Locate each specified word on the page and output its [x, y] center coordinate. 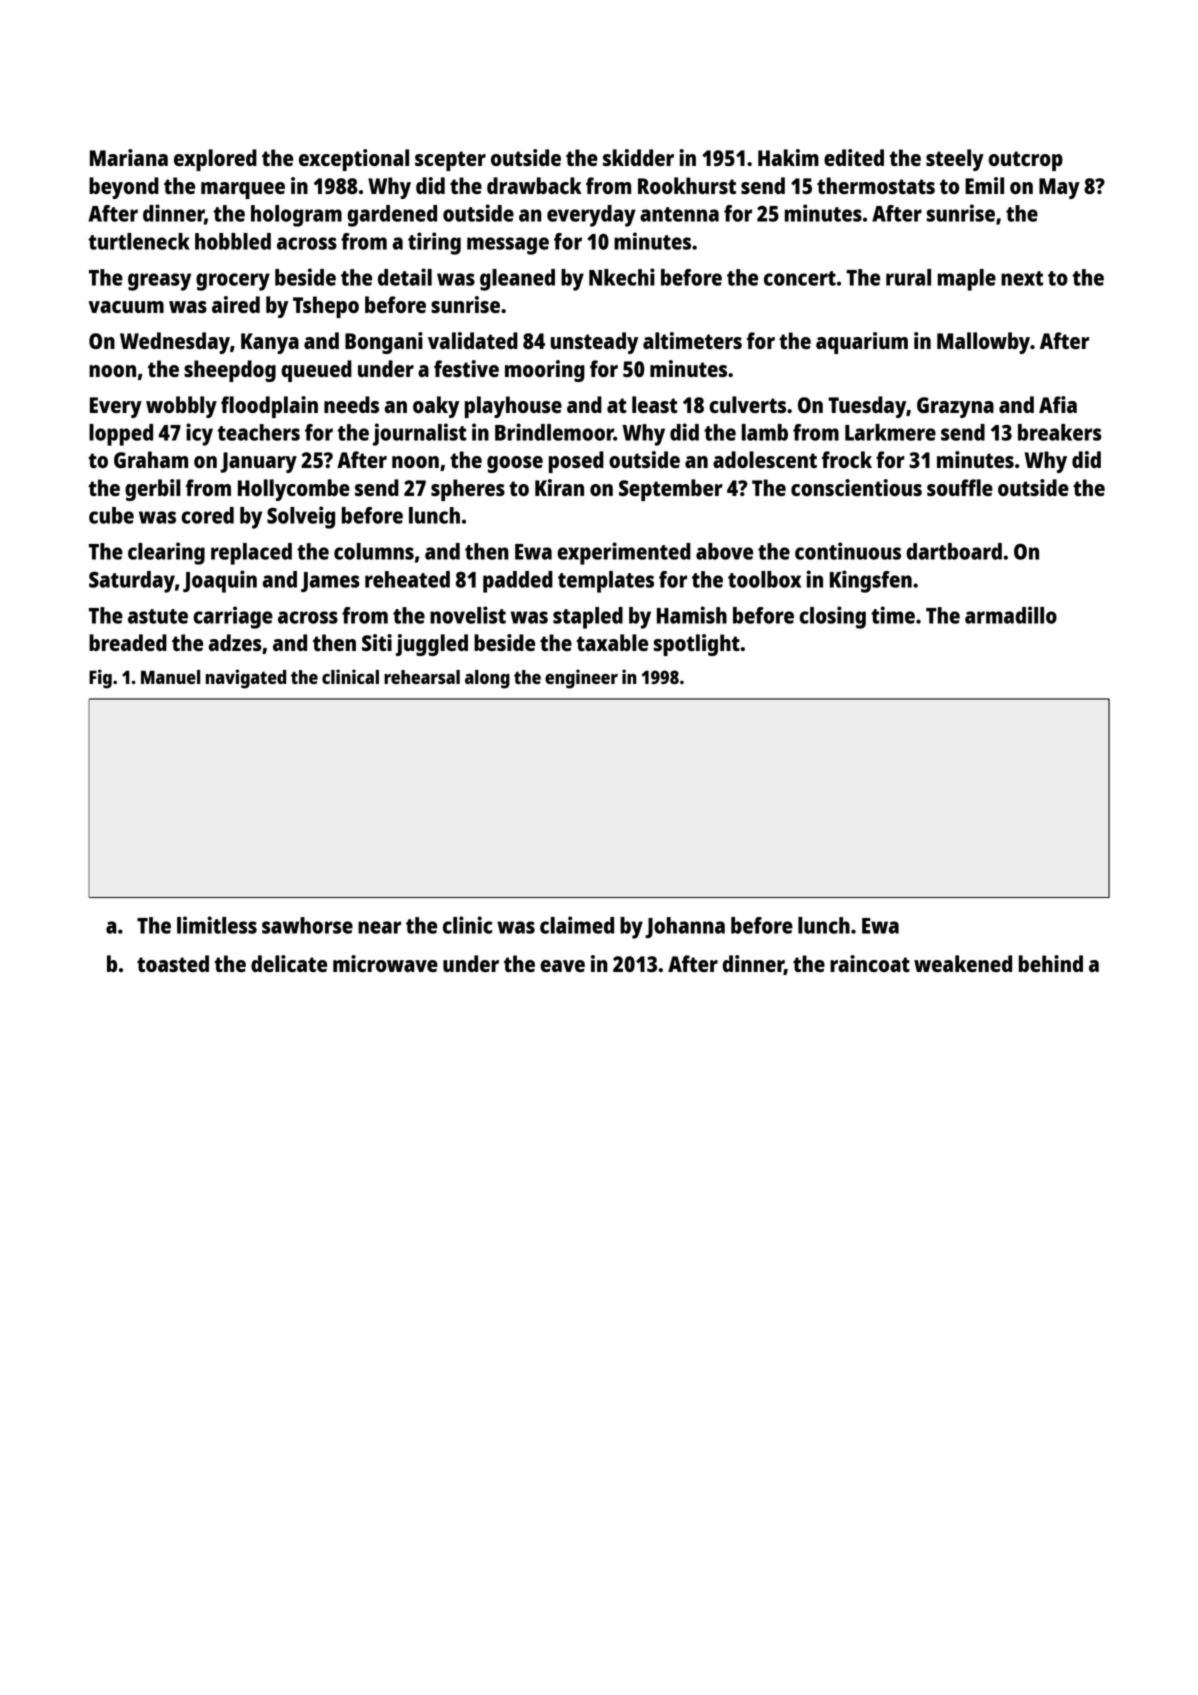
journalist [420, 434]
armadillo [1011, 615]
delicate [289, 963]
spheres [468, 490]
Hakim [788, 157]
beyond [124, 188]
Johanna [685, 927]
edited [854, 157]
